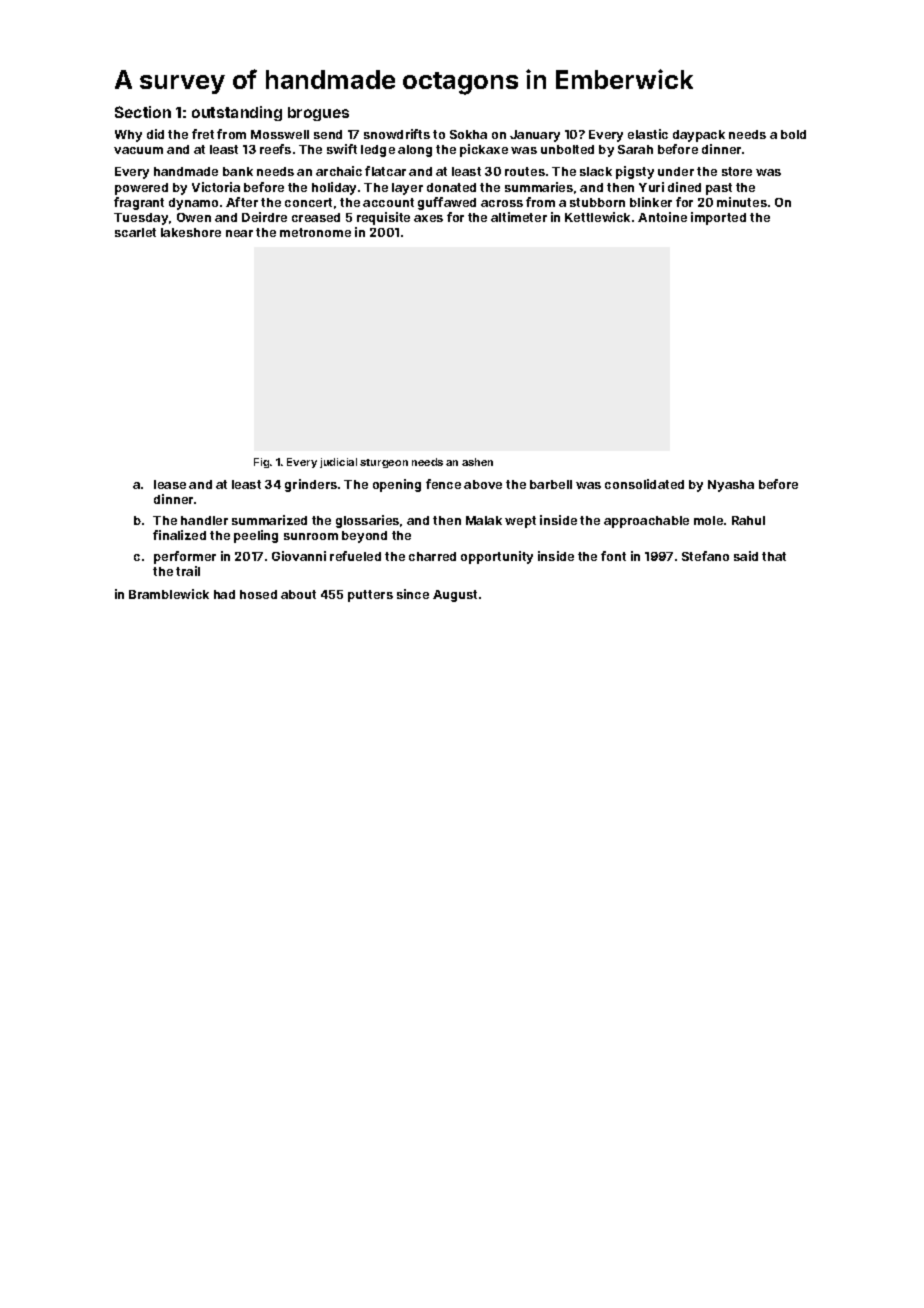  What do you see at coordinates (384, 463) in the screenshot?
I see `sturgeon` at bounding box center [384, 463].
